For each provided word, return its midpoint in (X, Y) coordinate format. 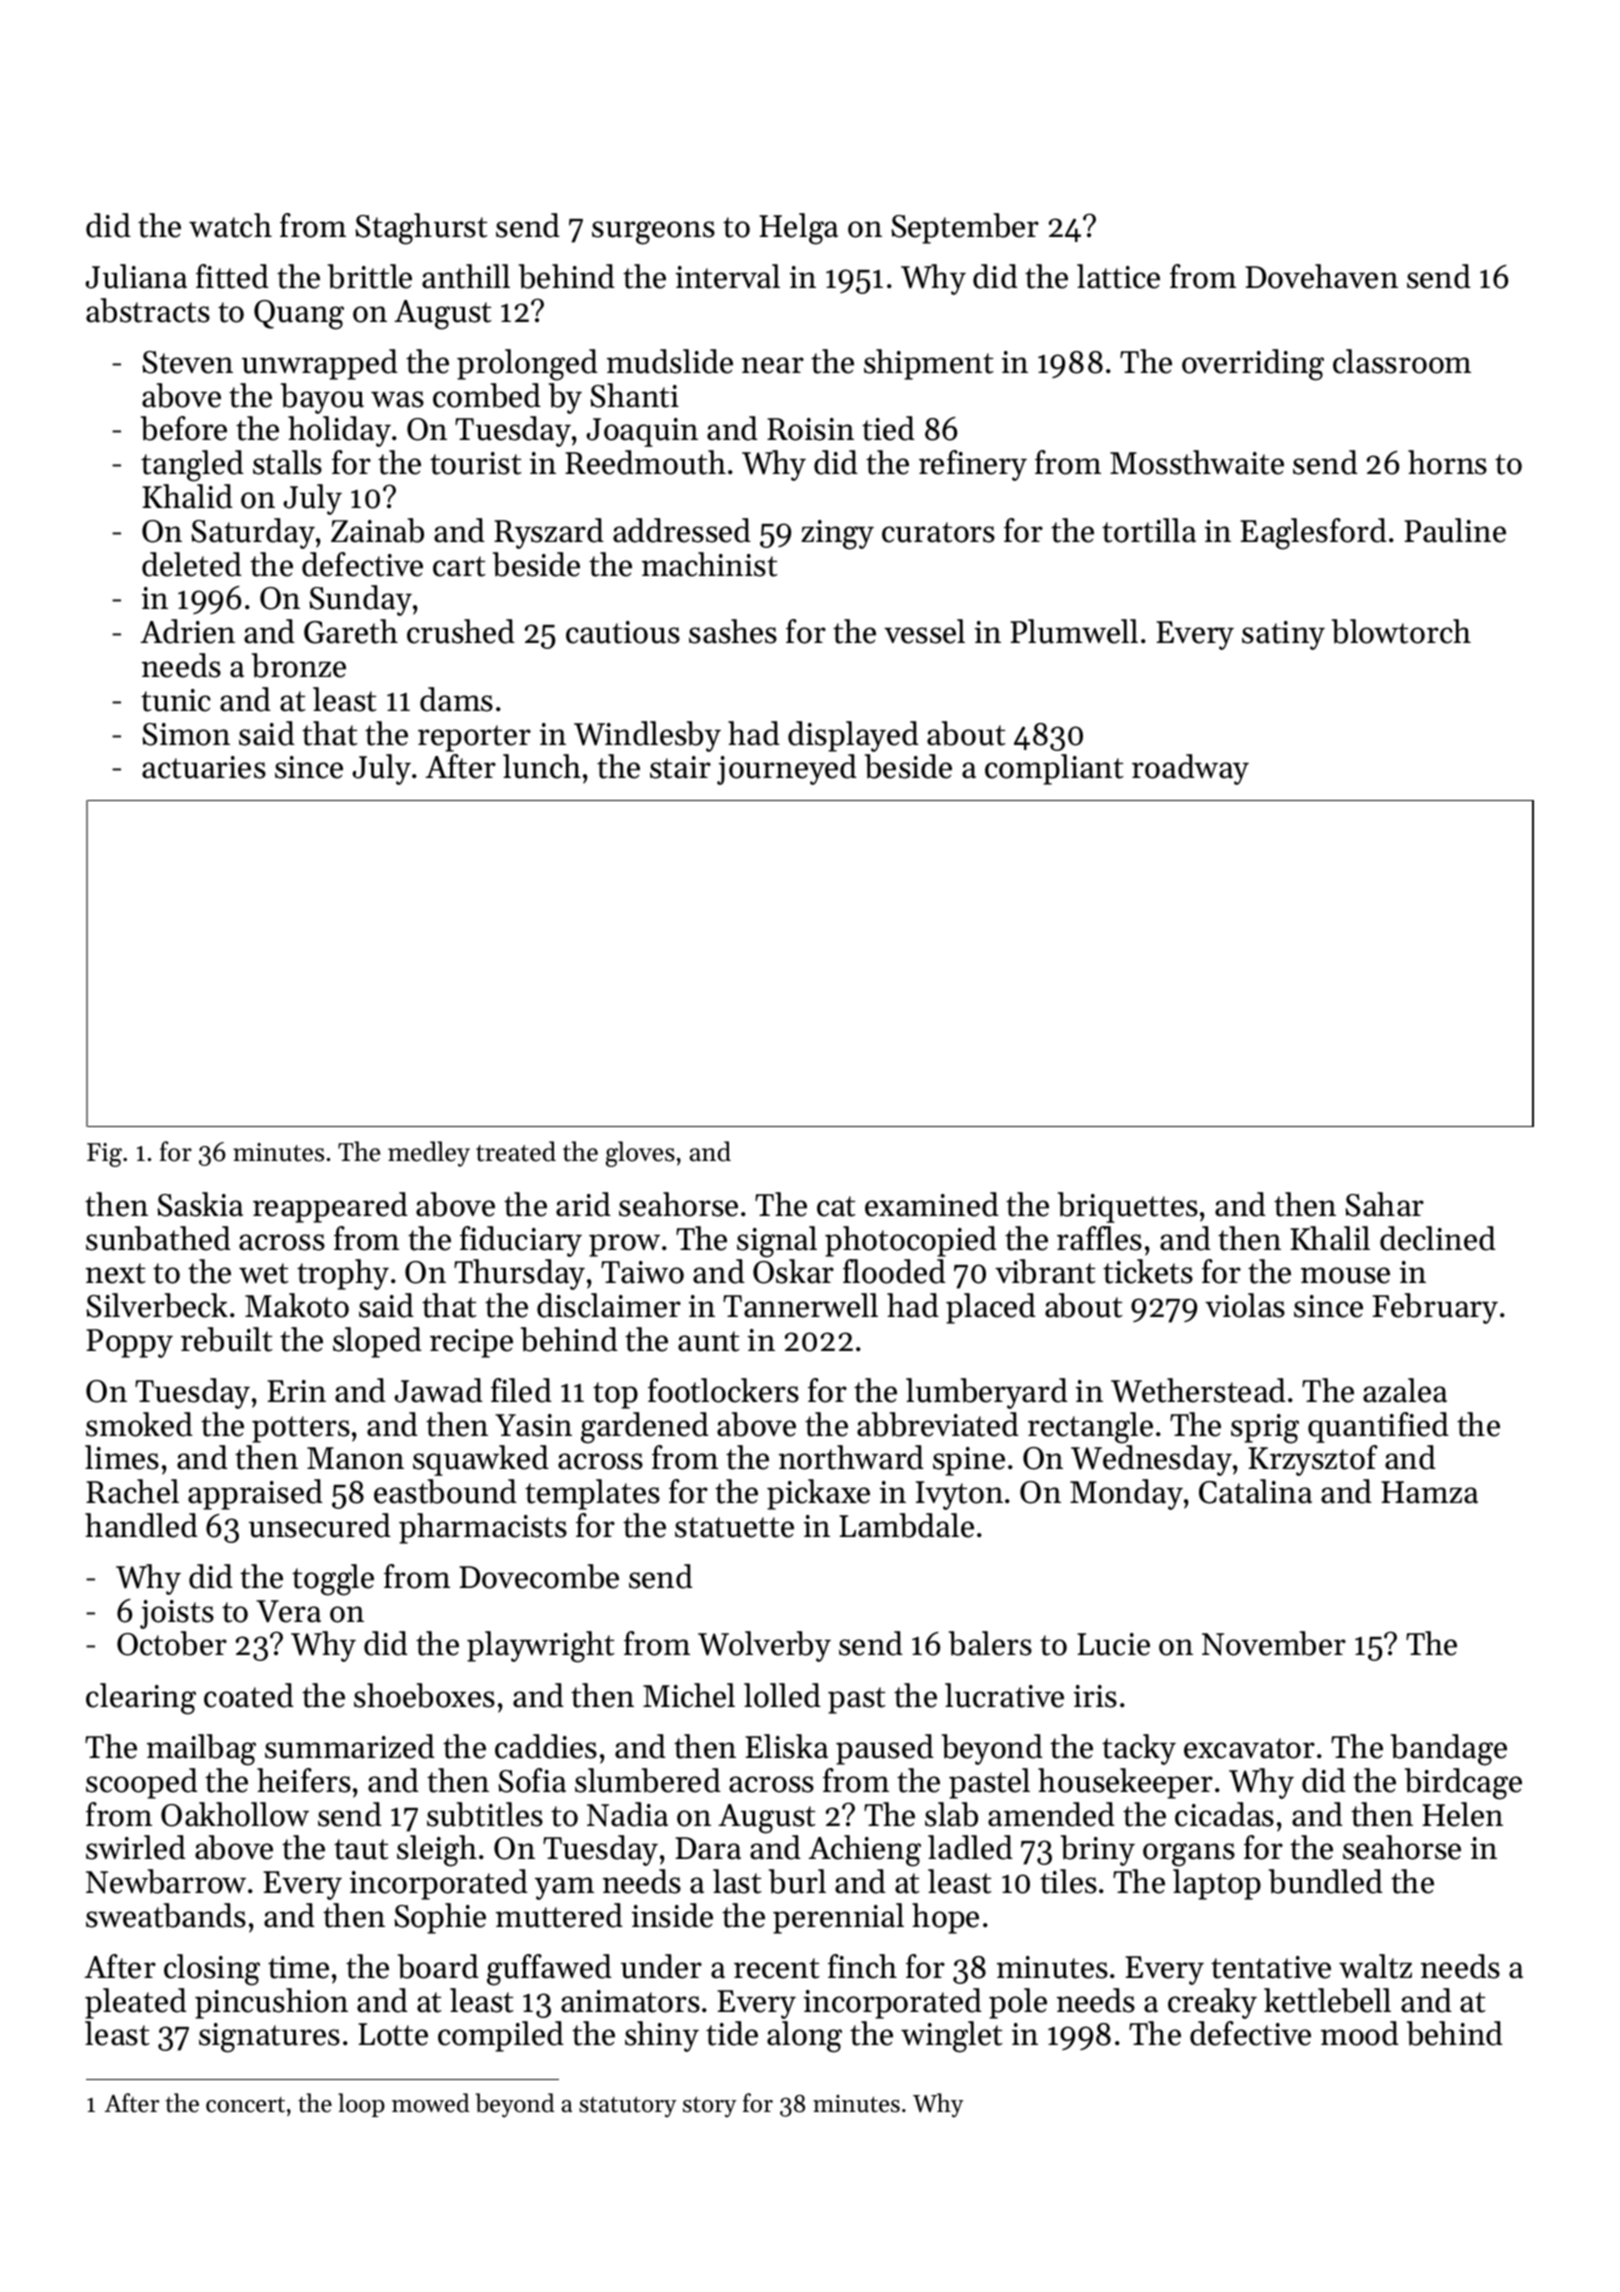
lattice (1118, 276)
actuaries (204, 767)
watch (230, 225)
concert (245, 2105)
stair (680, 767)
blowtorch (1401, 631)
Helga (798, 229)
